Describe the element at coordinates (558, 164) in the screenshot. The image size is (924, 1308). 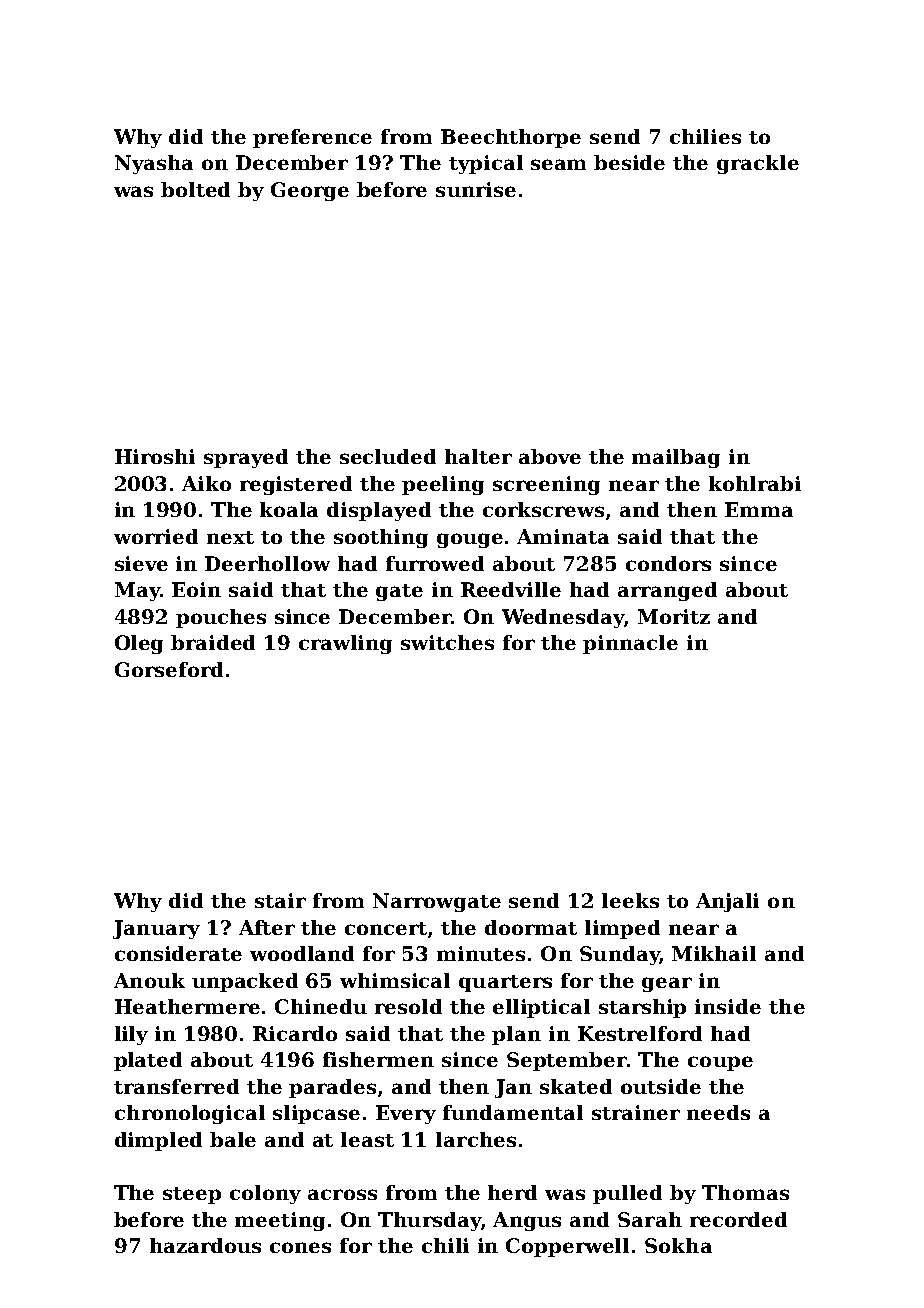
I see `seam` at that location.
